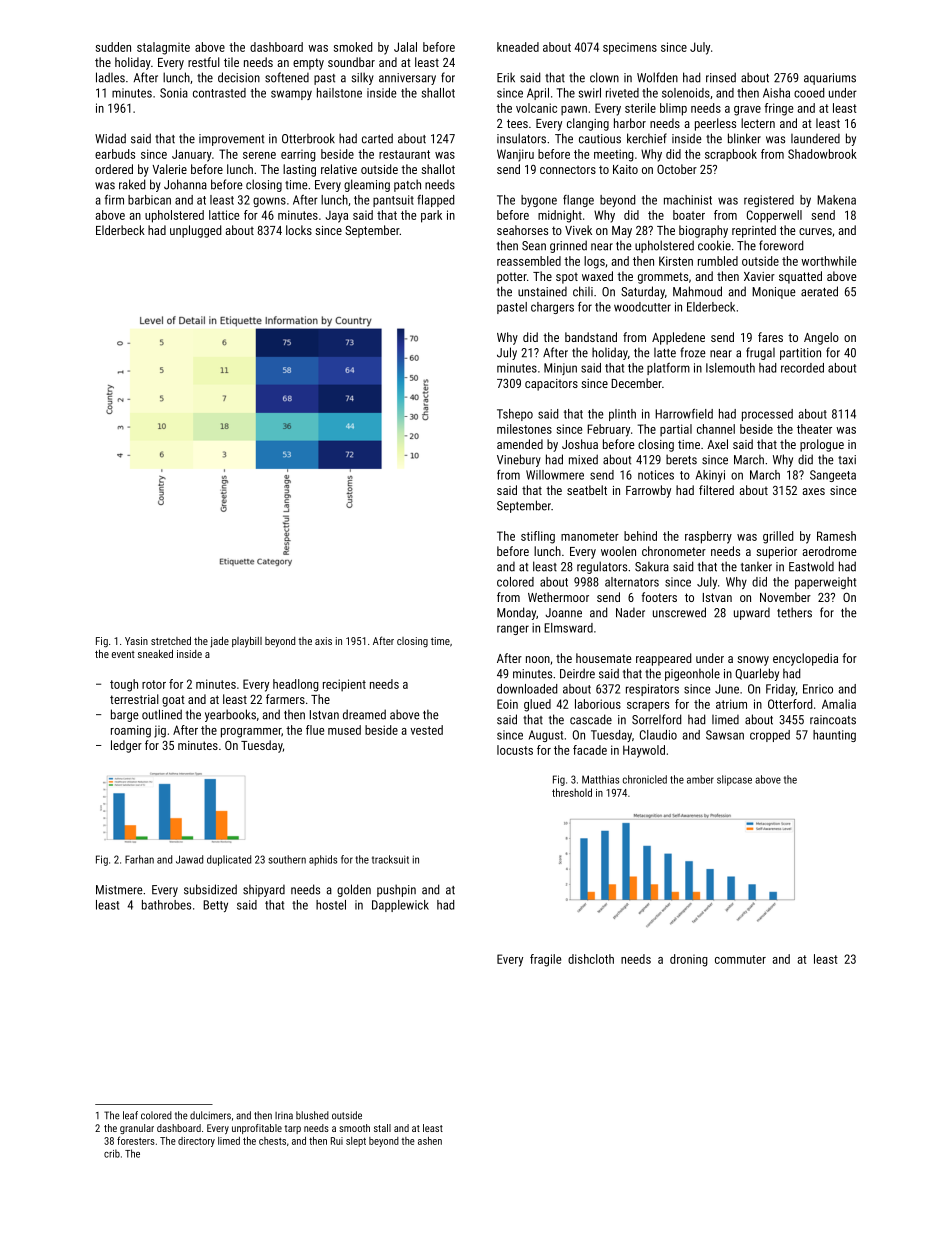 This page has height=1233, width=952. I want to click on vested, so click(426, 730).
